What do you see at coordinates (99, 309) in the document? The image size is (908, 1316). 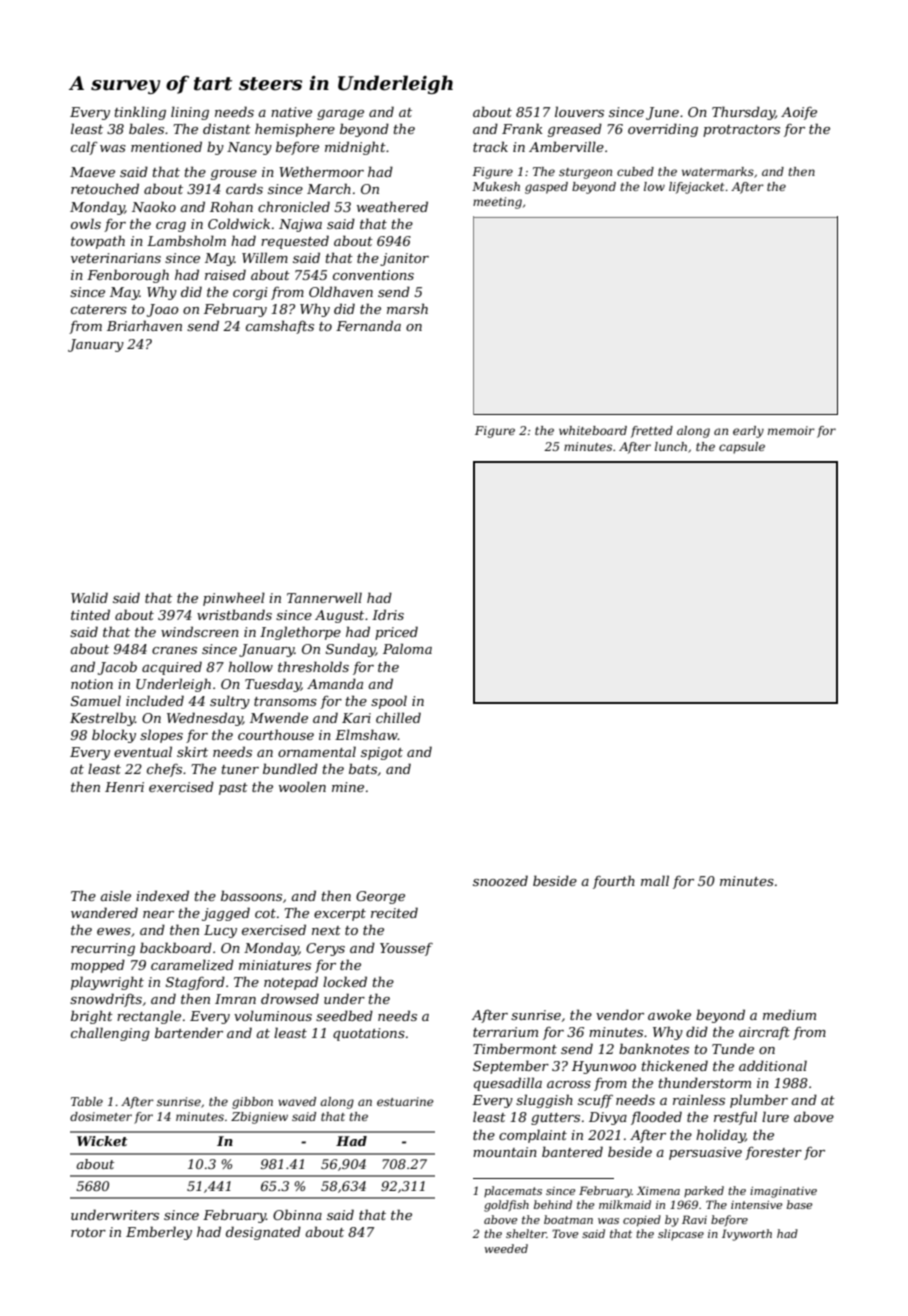 I see `caterers` at bounding box center [99, 309].
